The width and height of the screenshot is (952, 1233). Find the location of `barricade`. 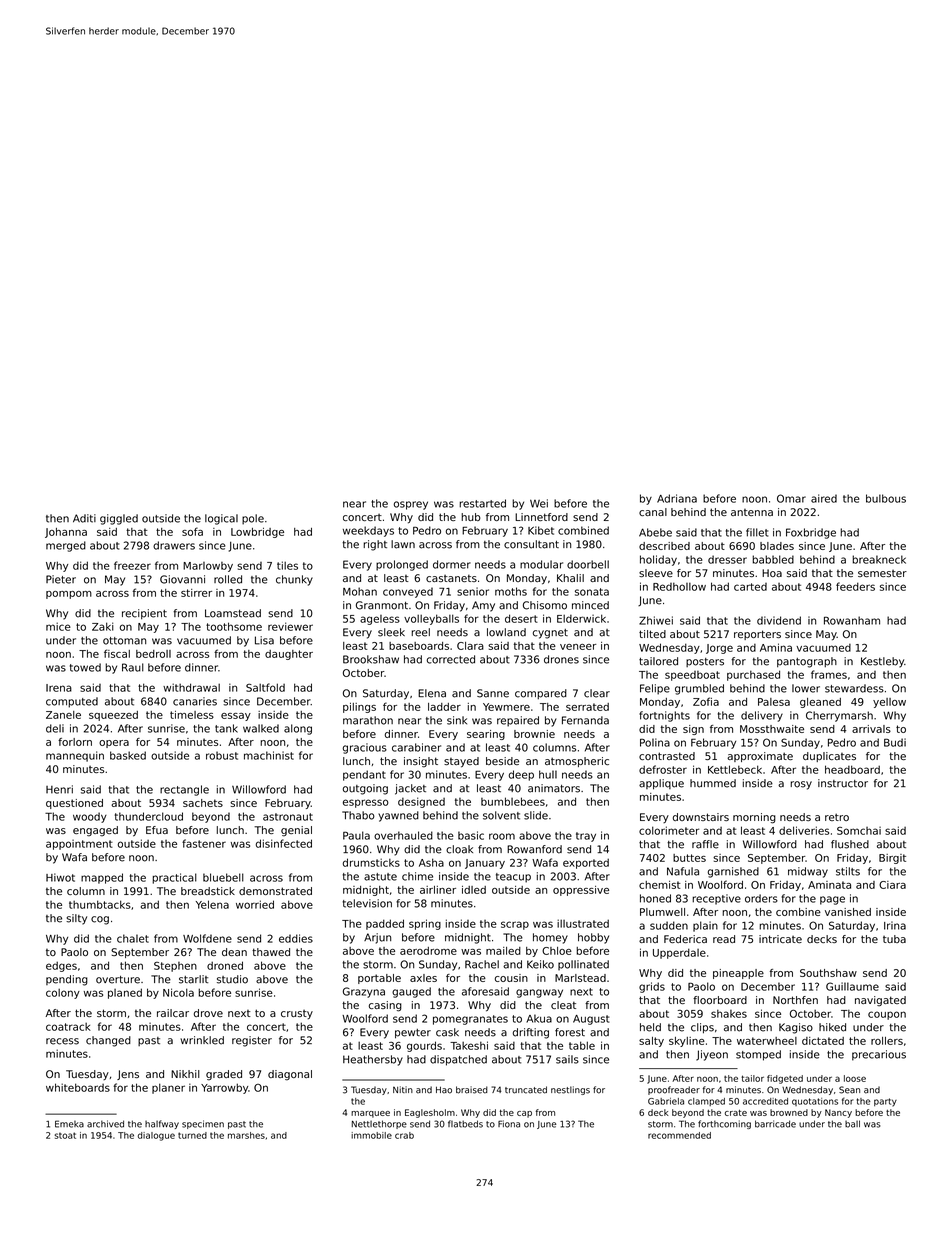

barricade is located at coordinates (775, 1124).
